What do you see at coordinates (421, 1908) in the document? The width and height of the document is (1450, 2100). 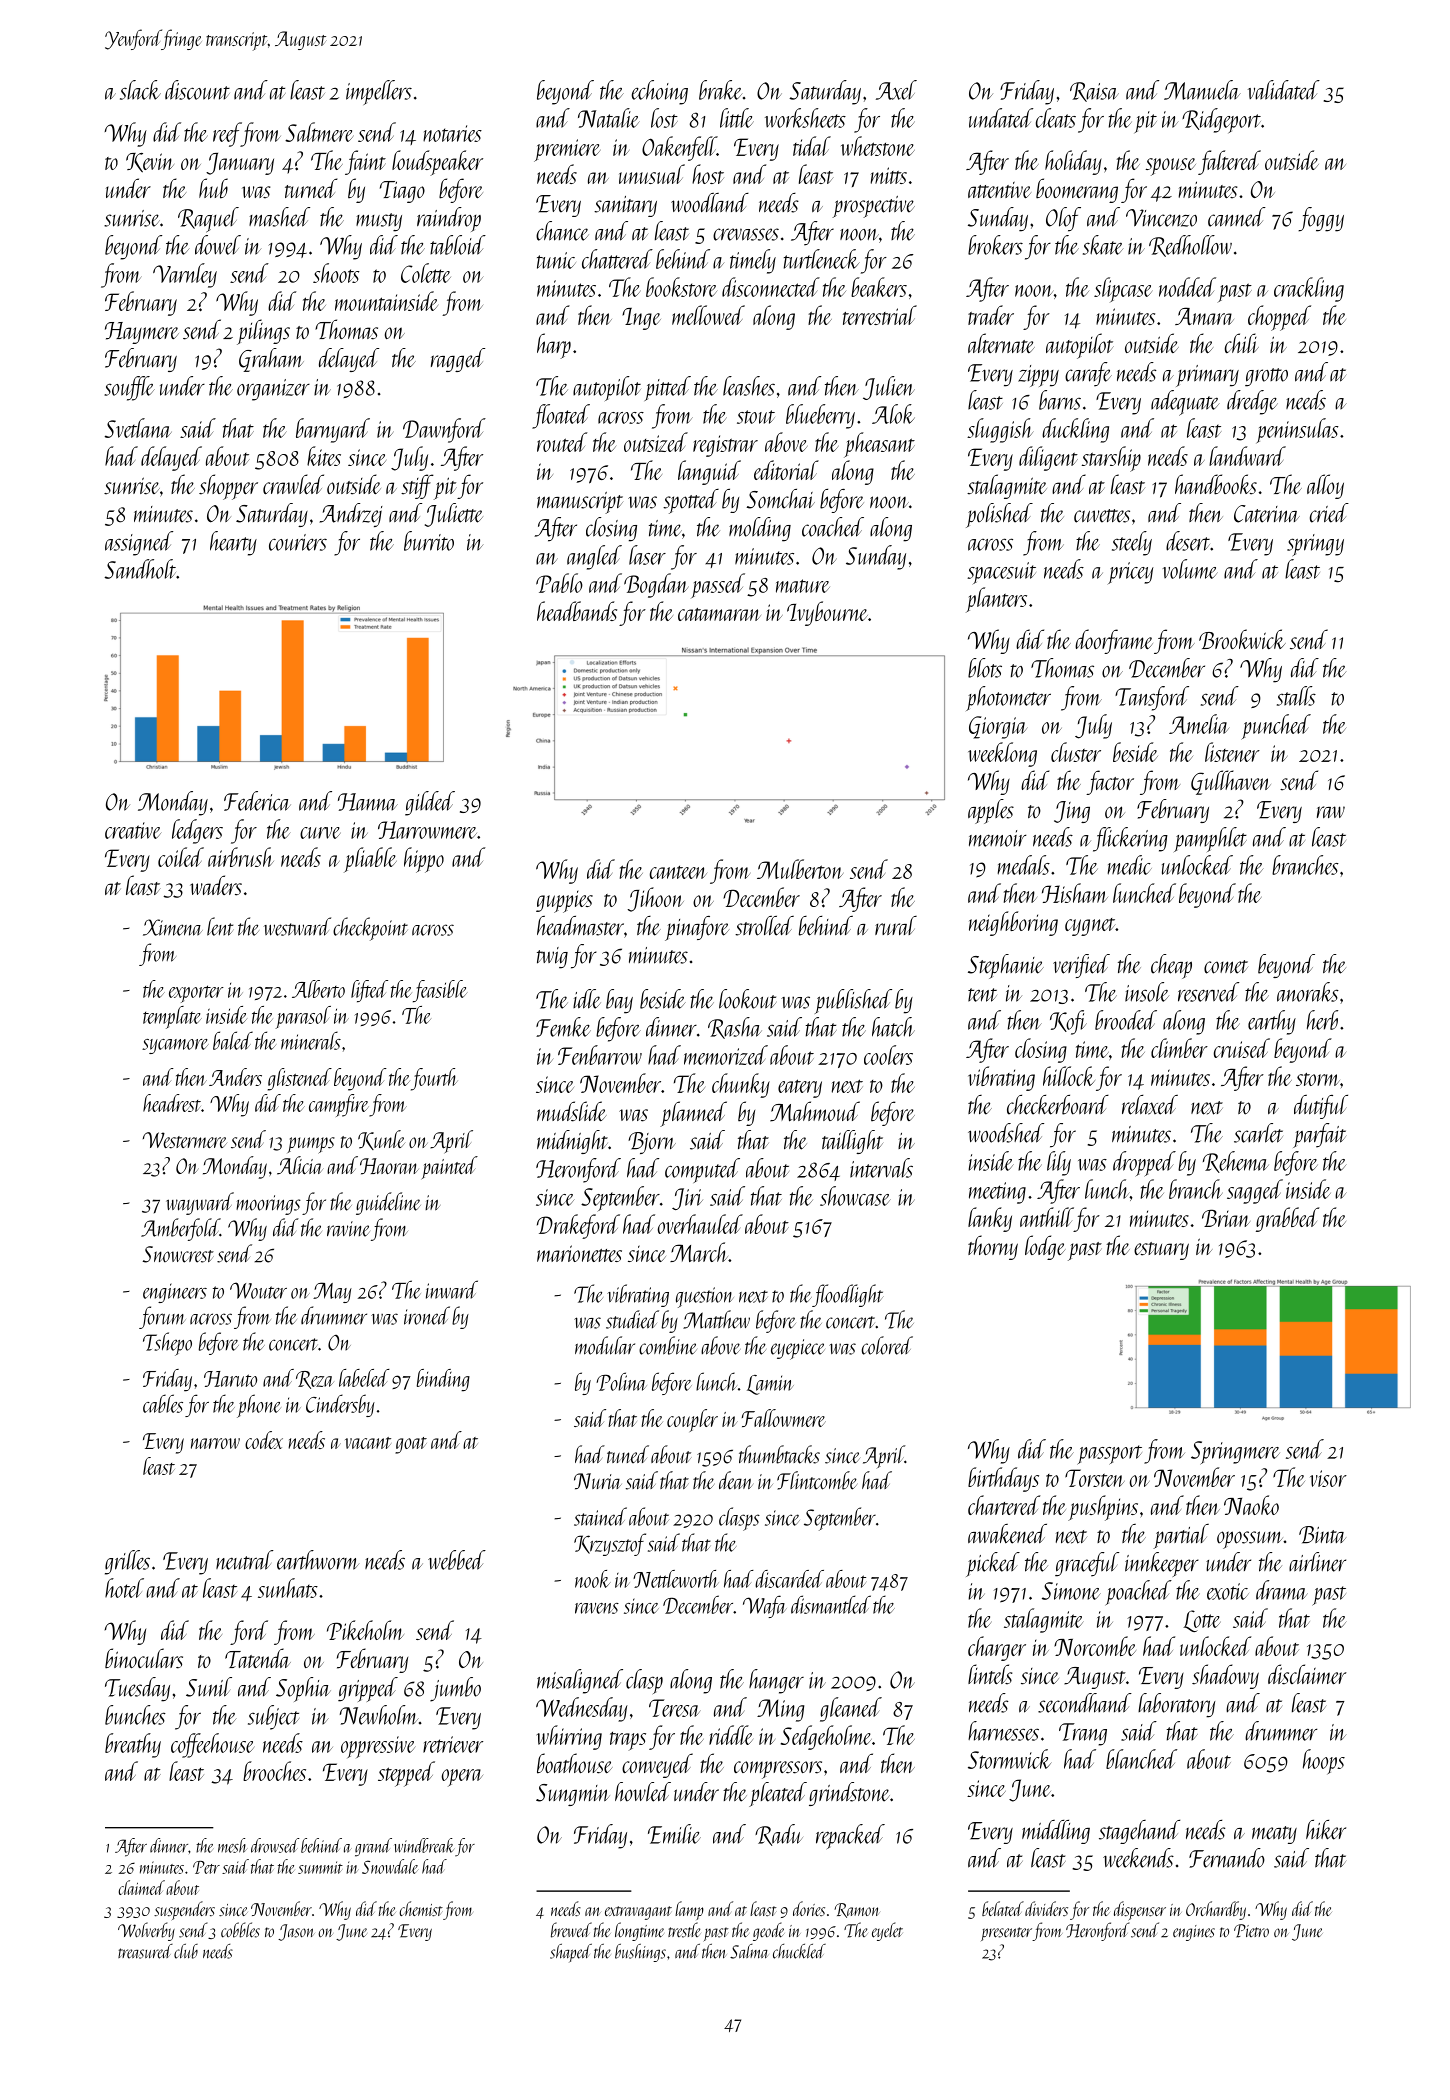 I see `chemist` at bounding box center [421, 1908].
